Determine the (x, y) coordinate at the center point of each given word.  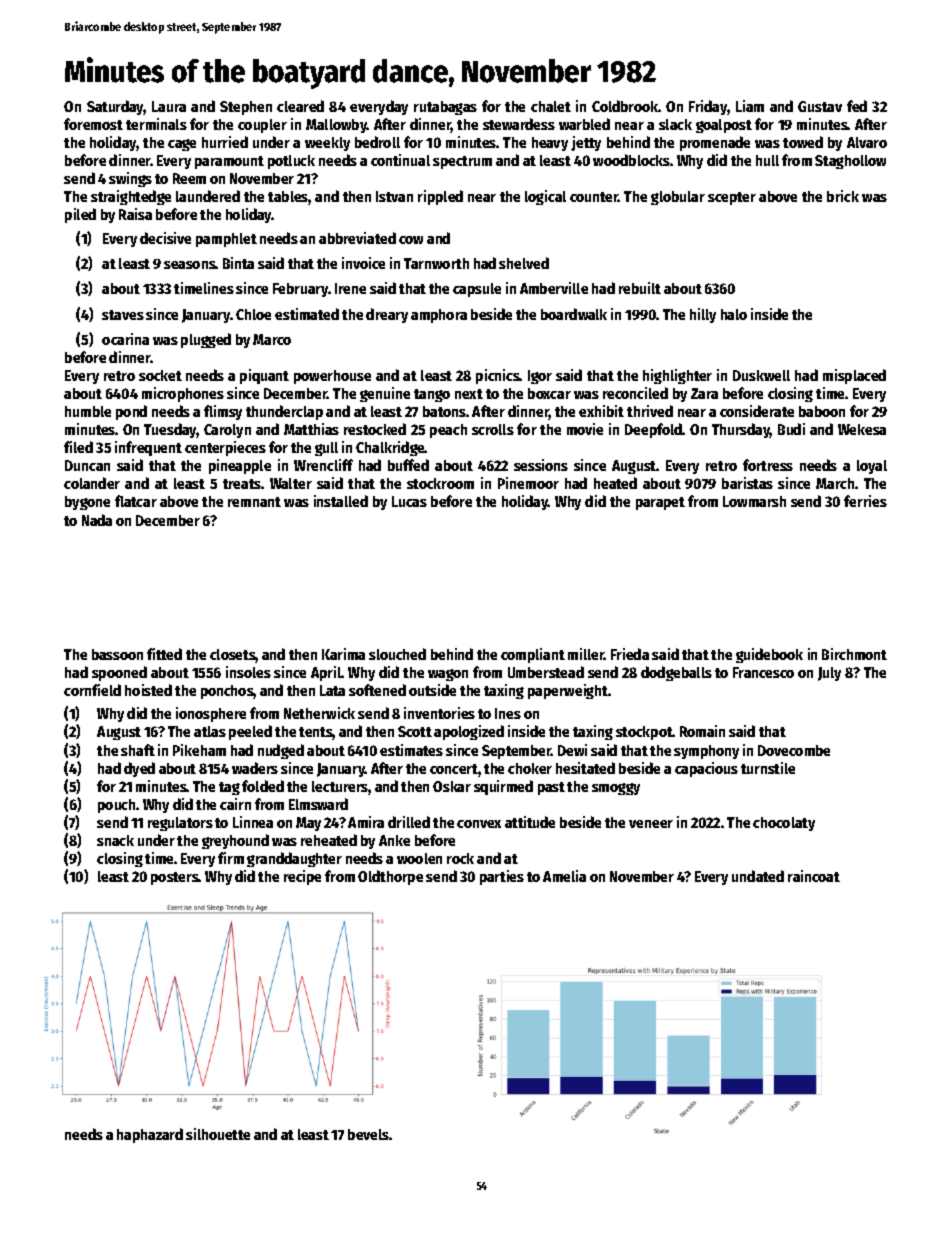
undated (758, 876)
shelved (524, 263)
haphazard (150, 1135)
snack (115, 840)
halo (734, 314)
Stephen (246, 108)
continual (400, 160)
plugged (206, 340)
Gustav (820, 106)
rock (460, 858)
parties (502, 877)
